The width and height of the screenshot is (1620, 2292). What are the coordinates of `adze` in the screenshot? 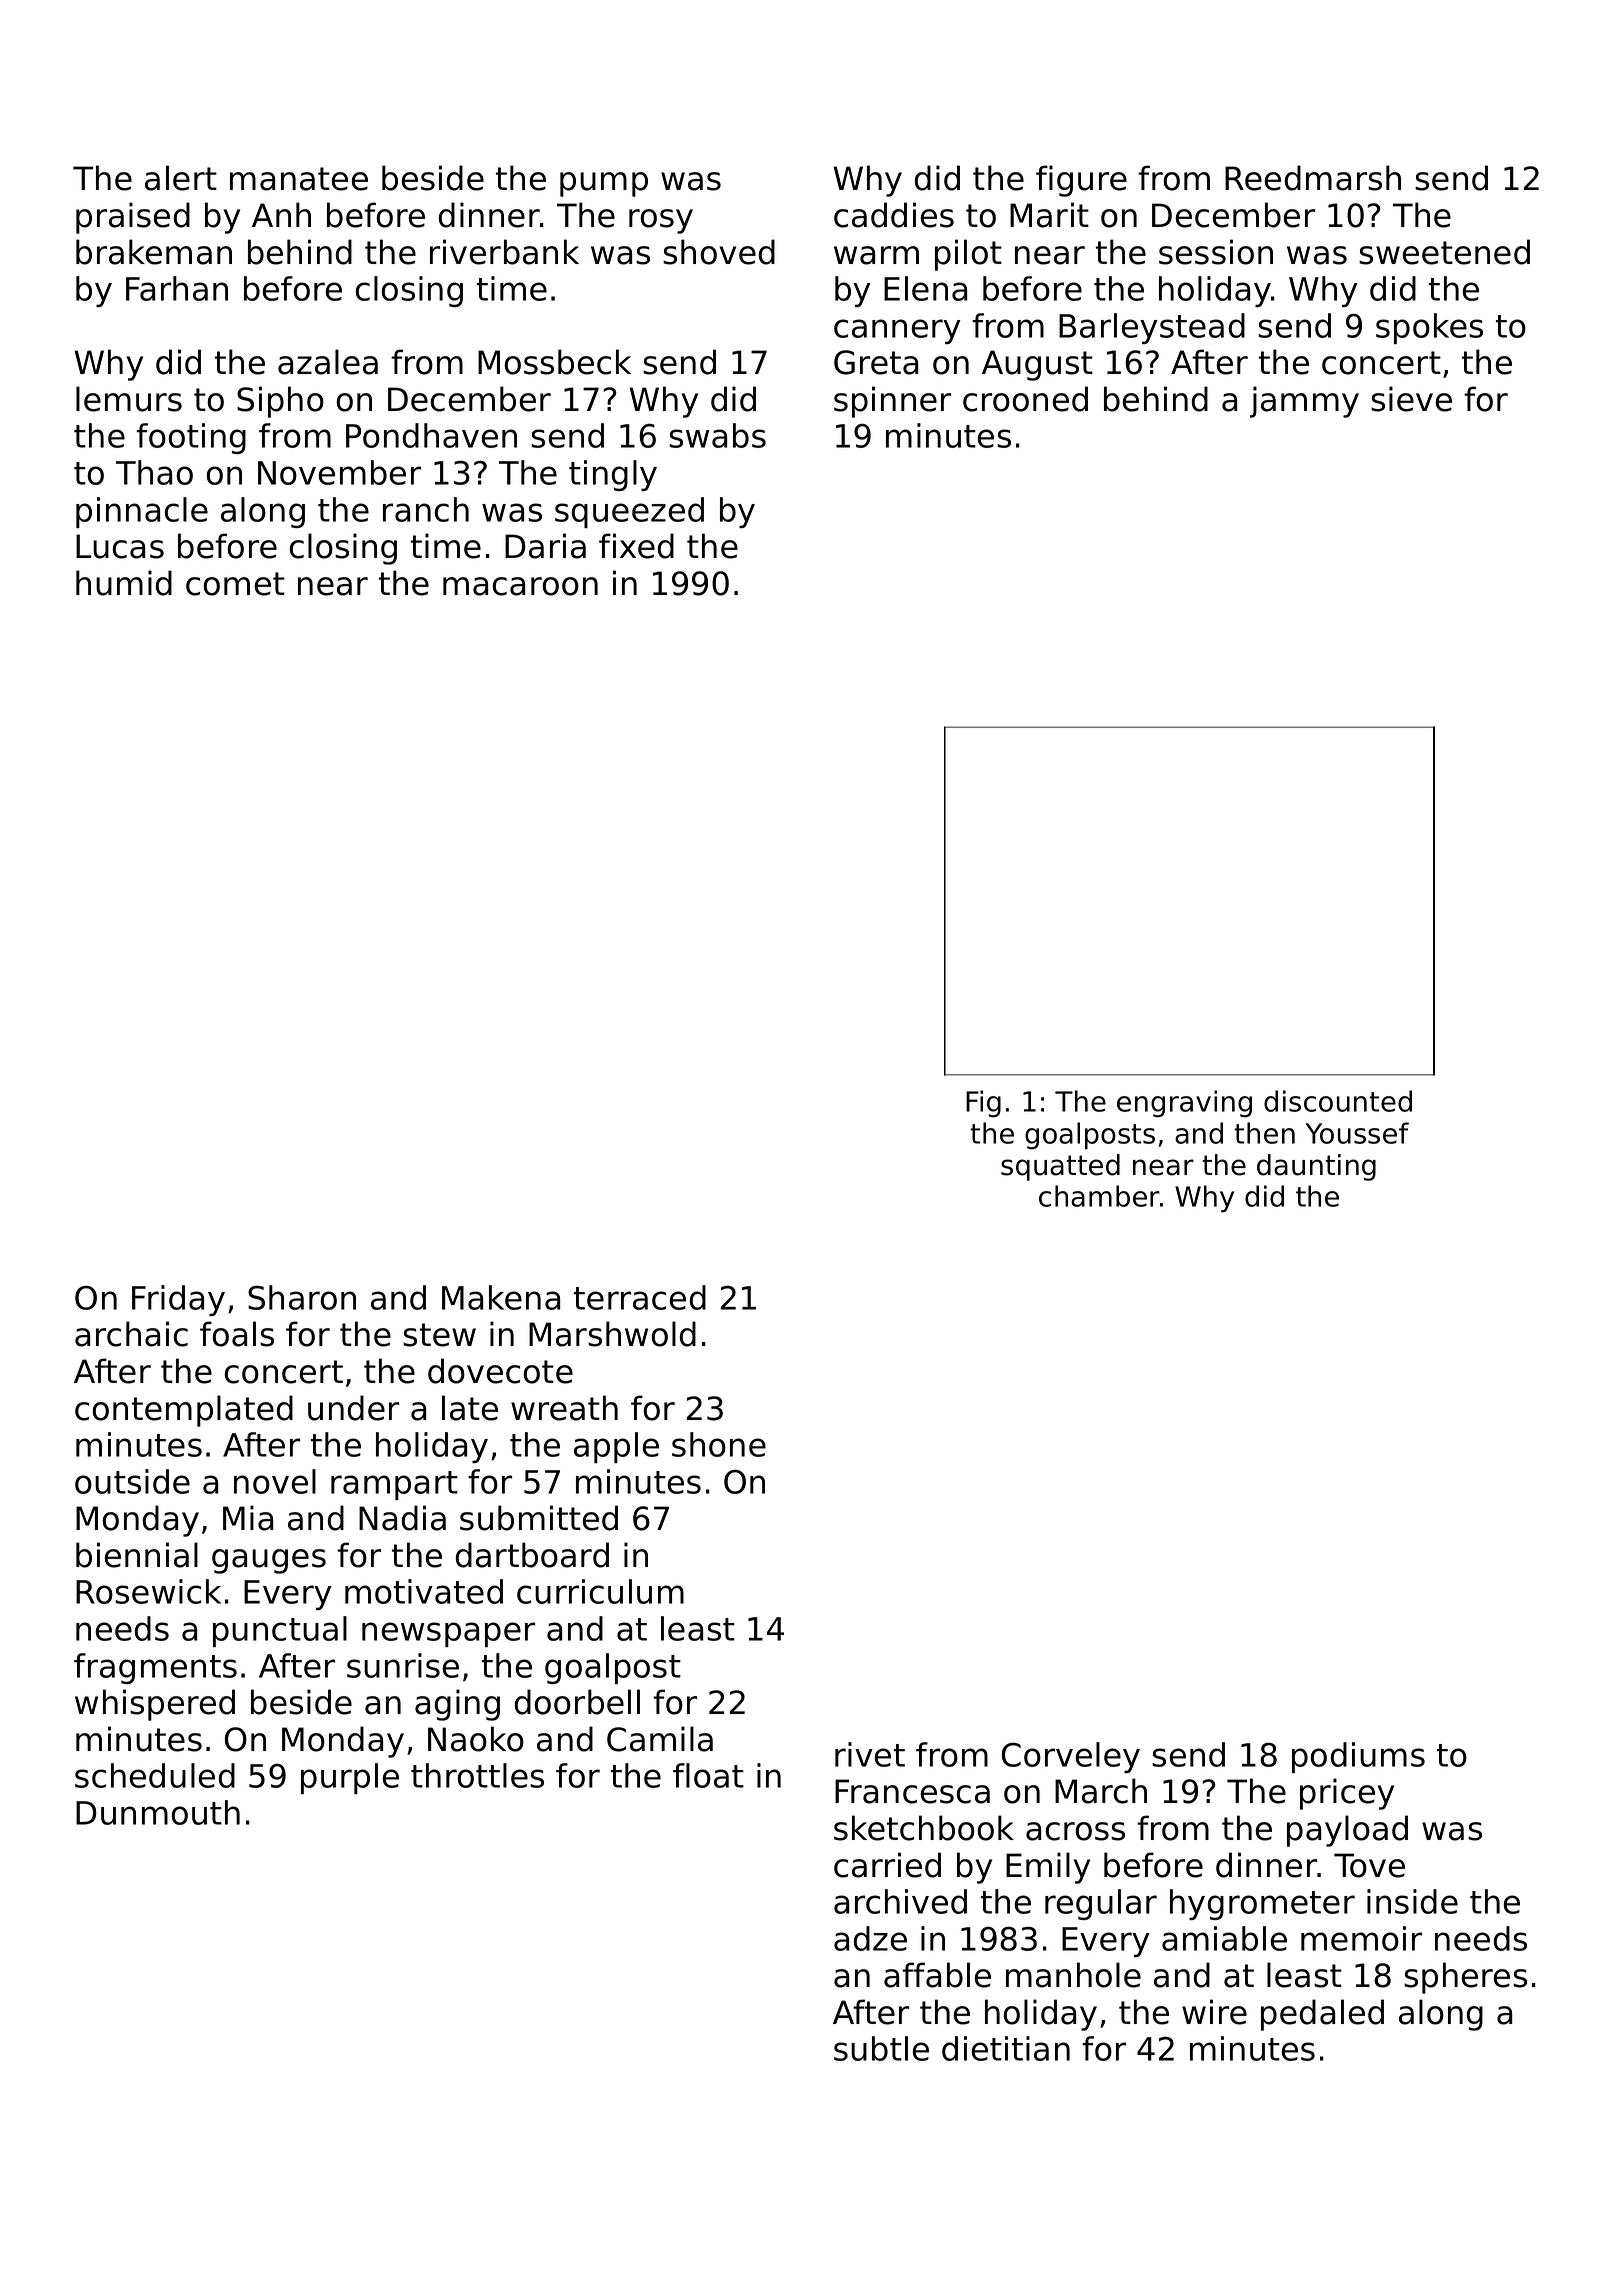 It's located at (870, 1938).
